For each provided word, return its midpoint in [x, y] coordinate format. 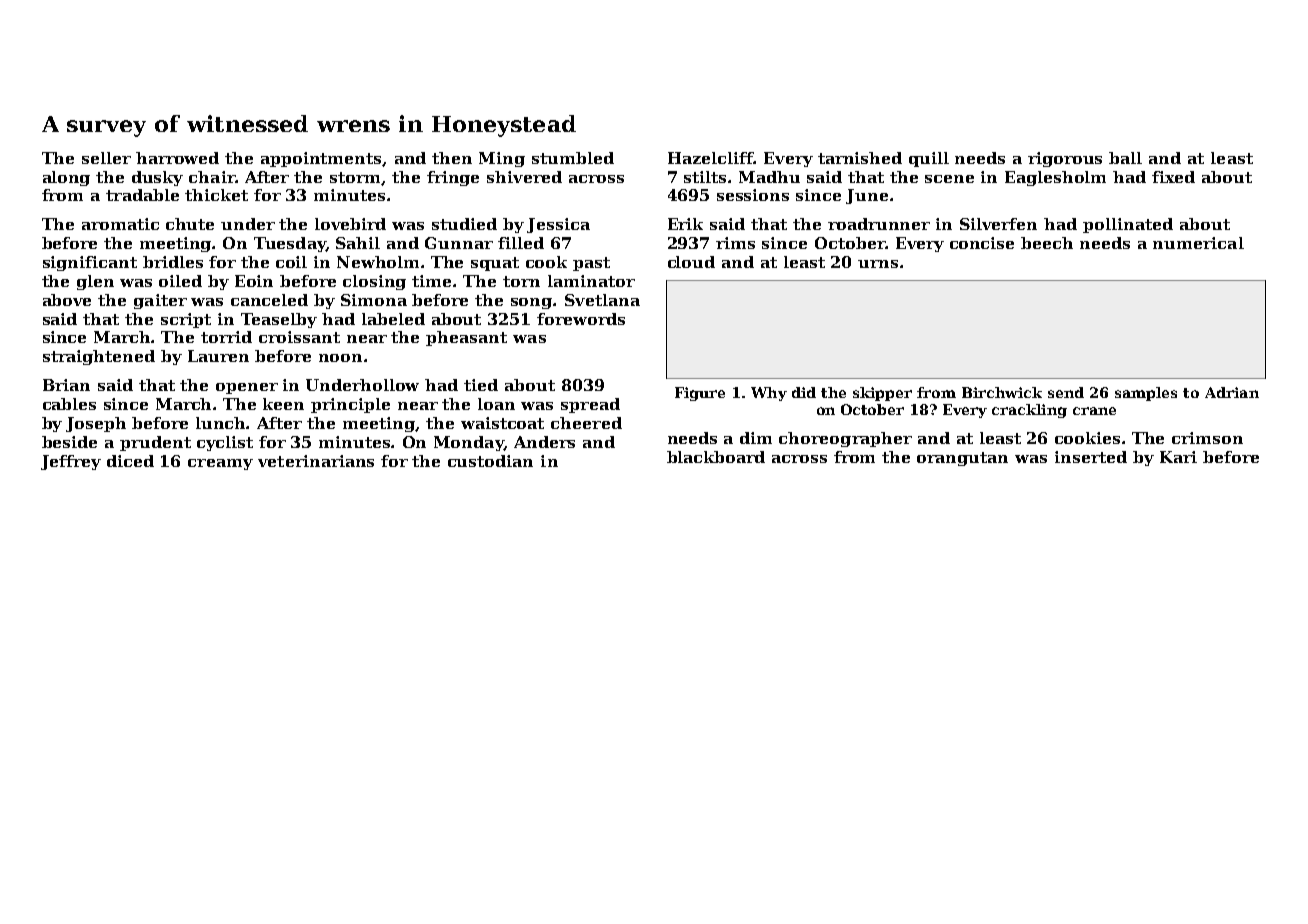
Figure [700, 394]
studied [464, 224]
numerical [1198, 243]
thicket [216, 195]
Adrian [1232, 392]
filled [521, 243]
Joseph [96, 424]
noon [340, 358]
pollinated [1128, 225]
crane [1094, 411]
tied [481, 385]
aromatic [120, 224]
